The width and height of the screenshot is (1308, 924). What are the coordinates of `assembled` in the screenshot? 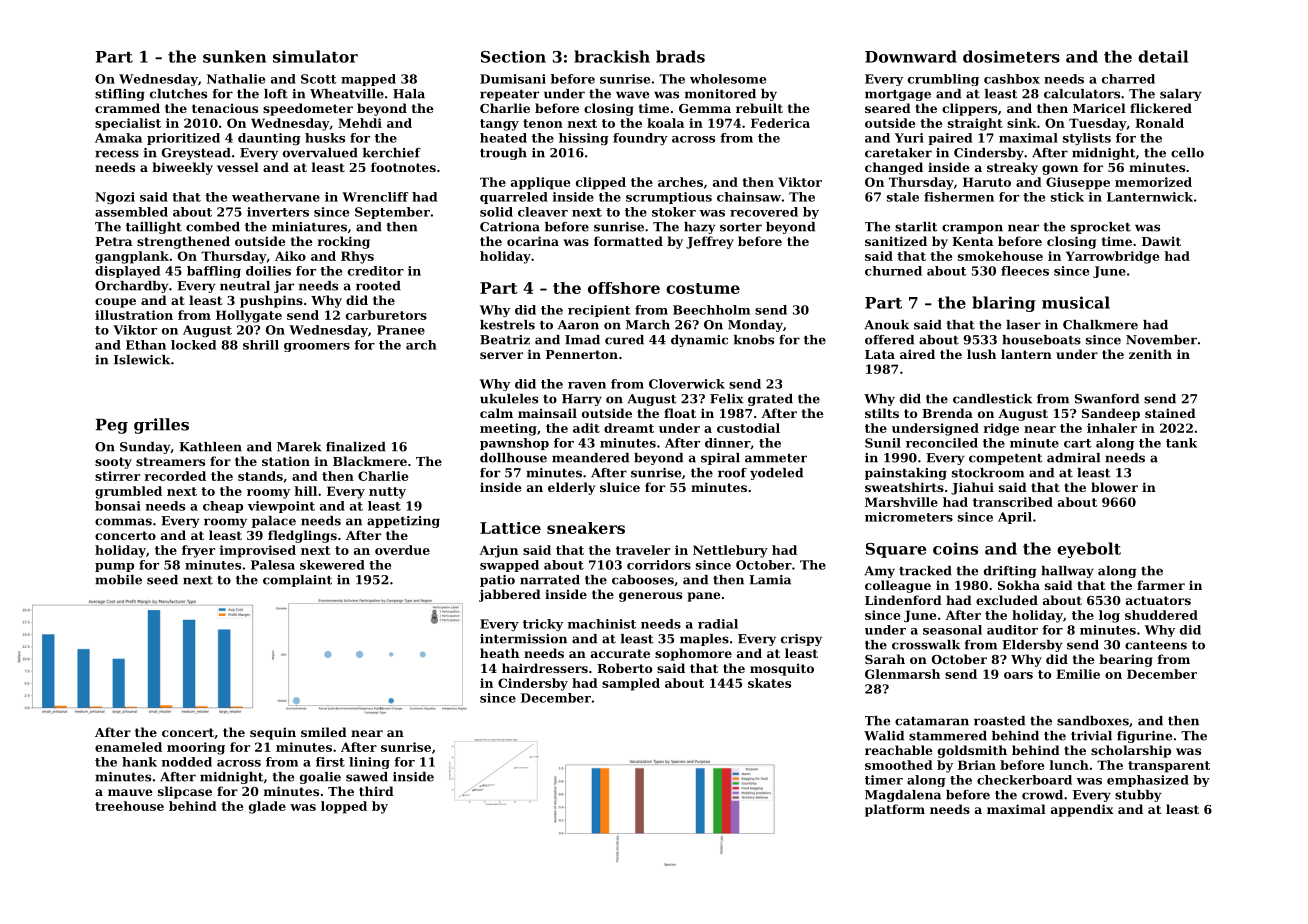 It's located at (131, 212).
